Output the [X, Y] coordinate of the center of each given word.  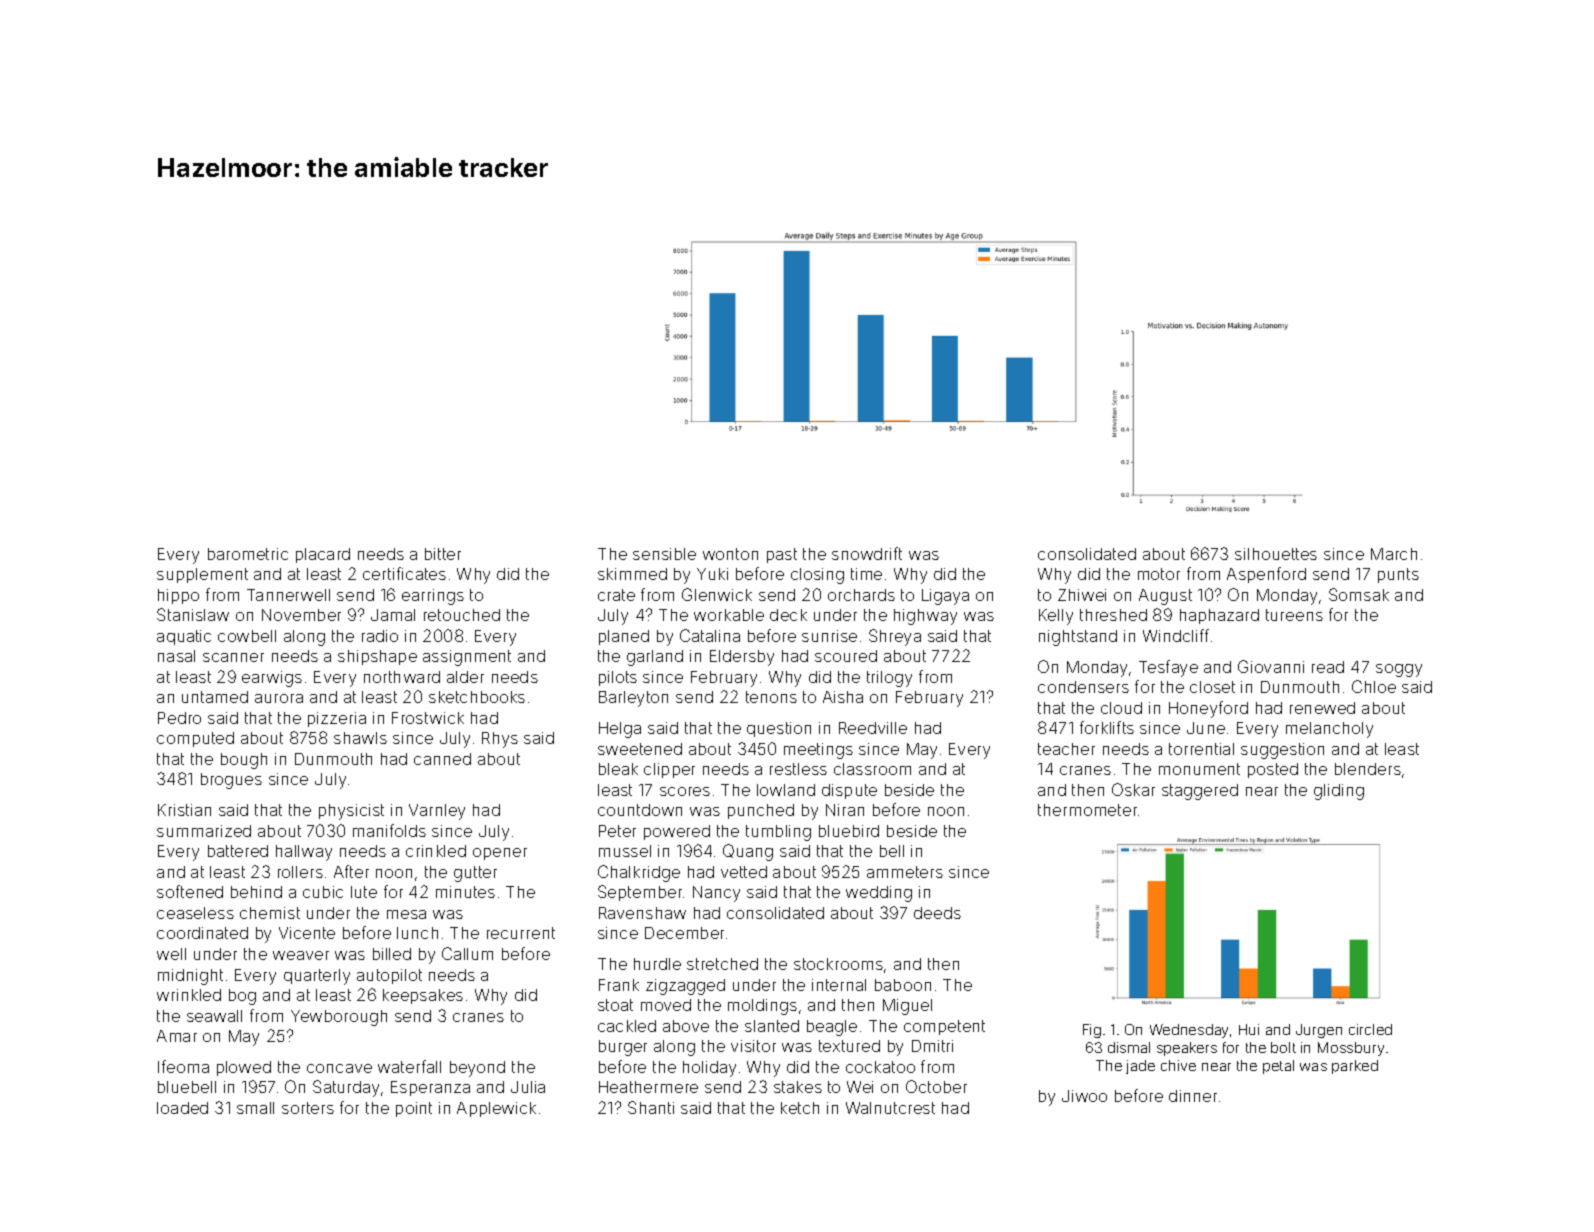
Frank [619, 985]
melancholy [1329, 730]
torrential [1201, 749]
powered [677, 832]
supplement [202, 575]
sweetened [640, 749]
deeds [937, 913]
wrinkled [189, 995]
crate [616, 595]
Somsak [1359, 594]
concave [339, 1068]
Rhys [500, 740]
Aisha [843, 697]
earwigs [272, 679]
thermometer [1087, 810]
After [351, 871]
